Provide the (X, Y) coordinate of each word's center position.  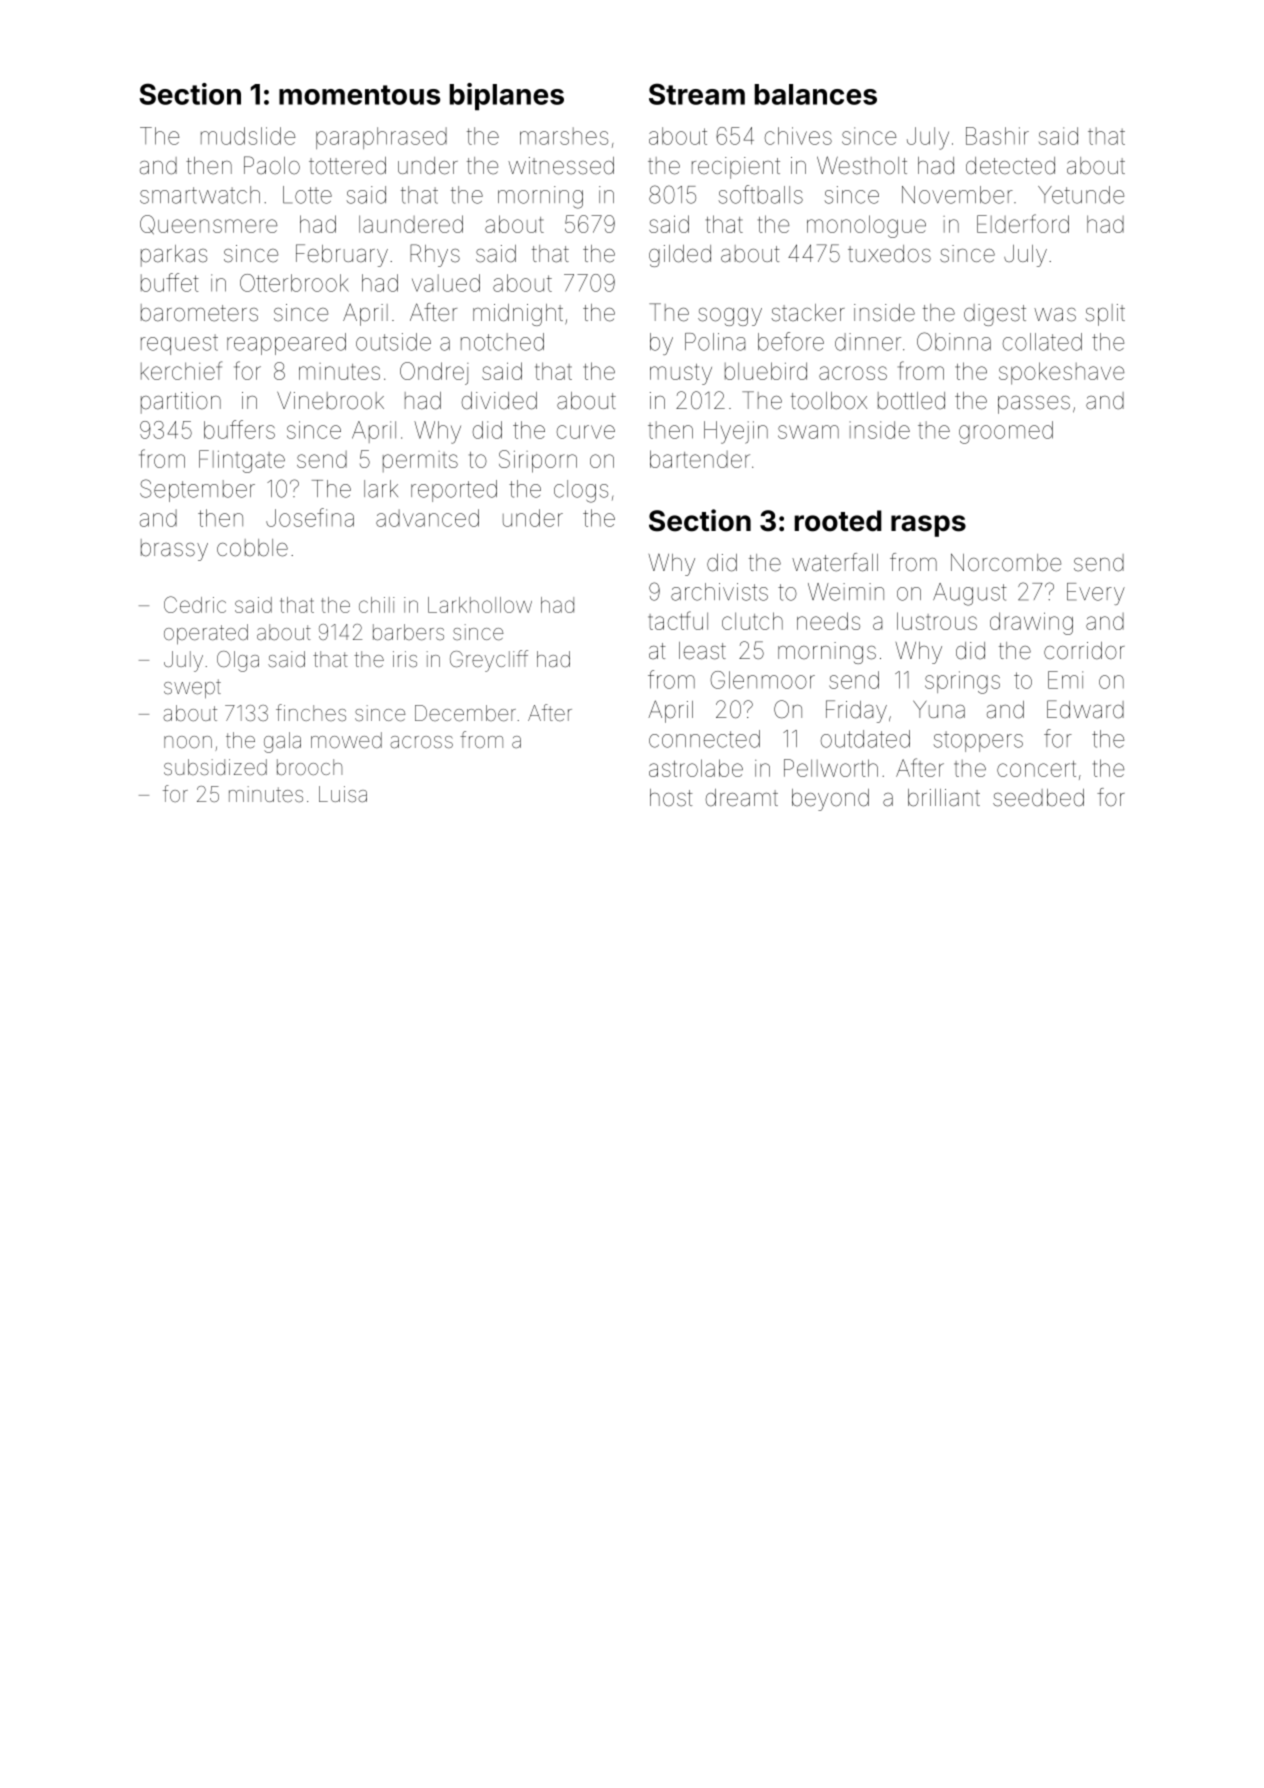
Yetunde (1081, 195)
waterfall (835, 562)
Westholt (862, 165)
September (197, 490)
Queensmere (208, 225)
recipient (736, 168)
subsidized (215, 767)
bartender (700, 459)
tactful (678, 620)
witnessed (561, 166)
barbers (408, 632)
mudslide (248, 136)
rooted (838, 521)
